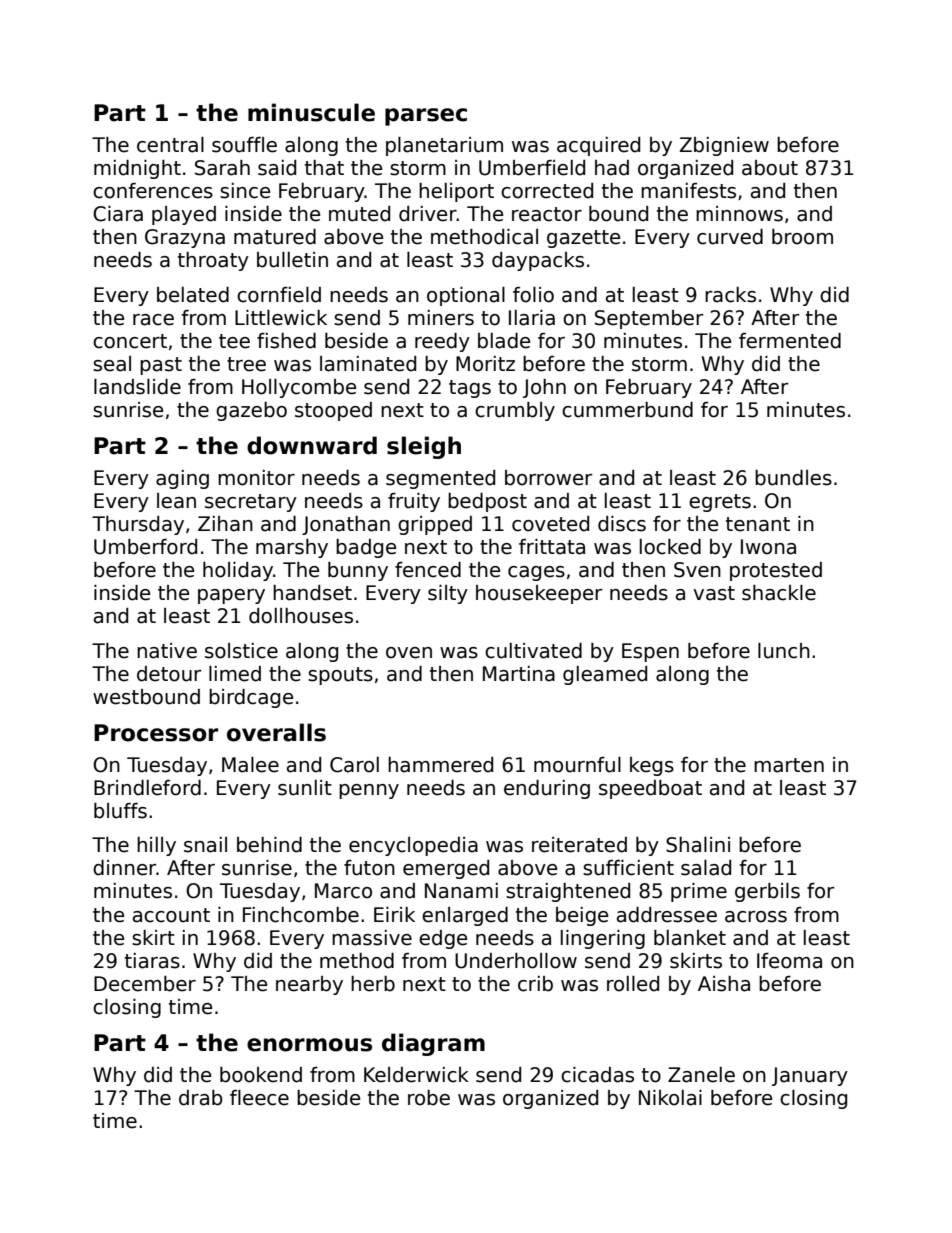 The height and width of the page is (1233, 952). Describe the element at coordinates (789, 765) in the page. I see `marten` at that location.
